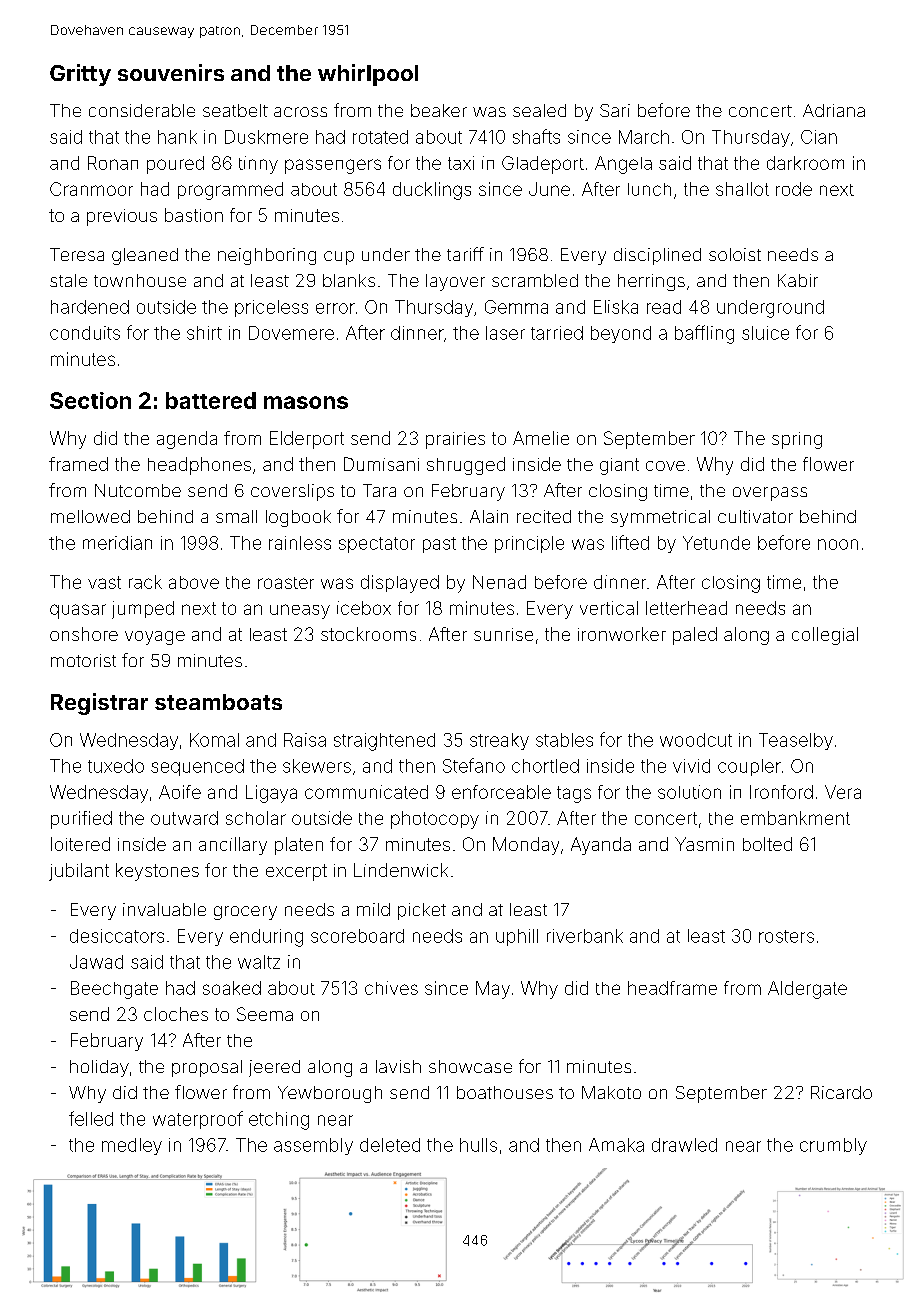 The image size is (924, 1314). What do you see at coordinates (834, 110) in the screenshot?
I see `Adriana` at bounding box center [834, 110].
